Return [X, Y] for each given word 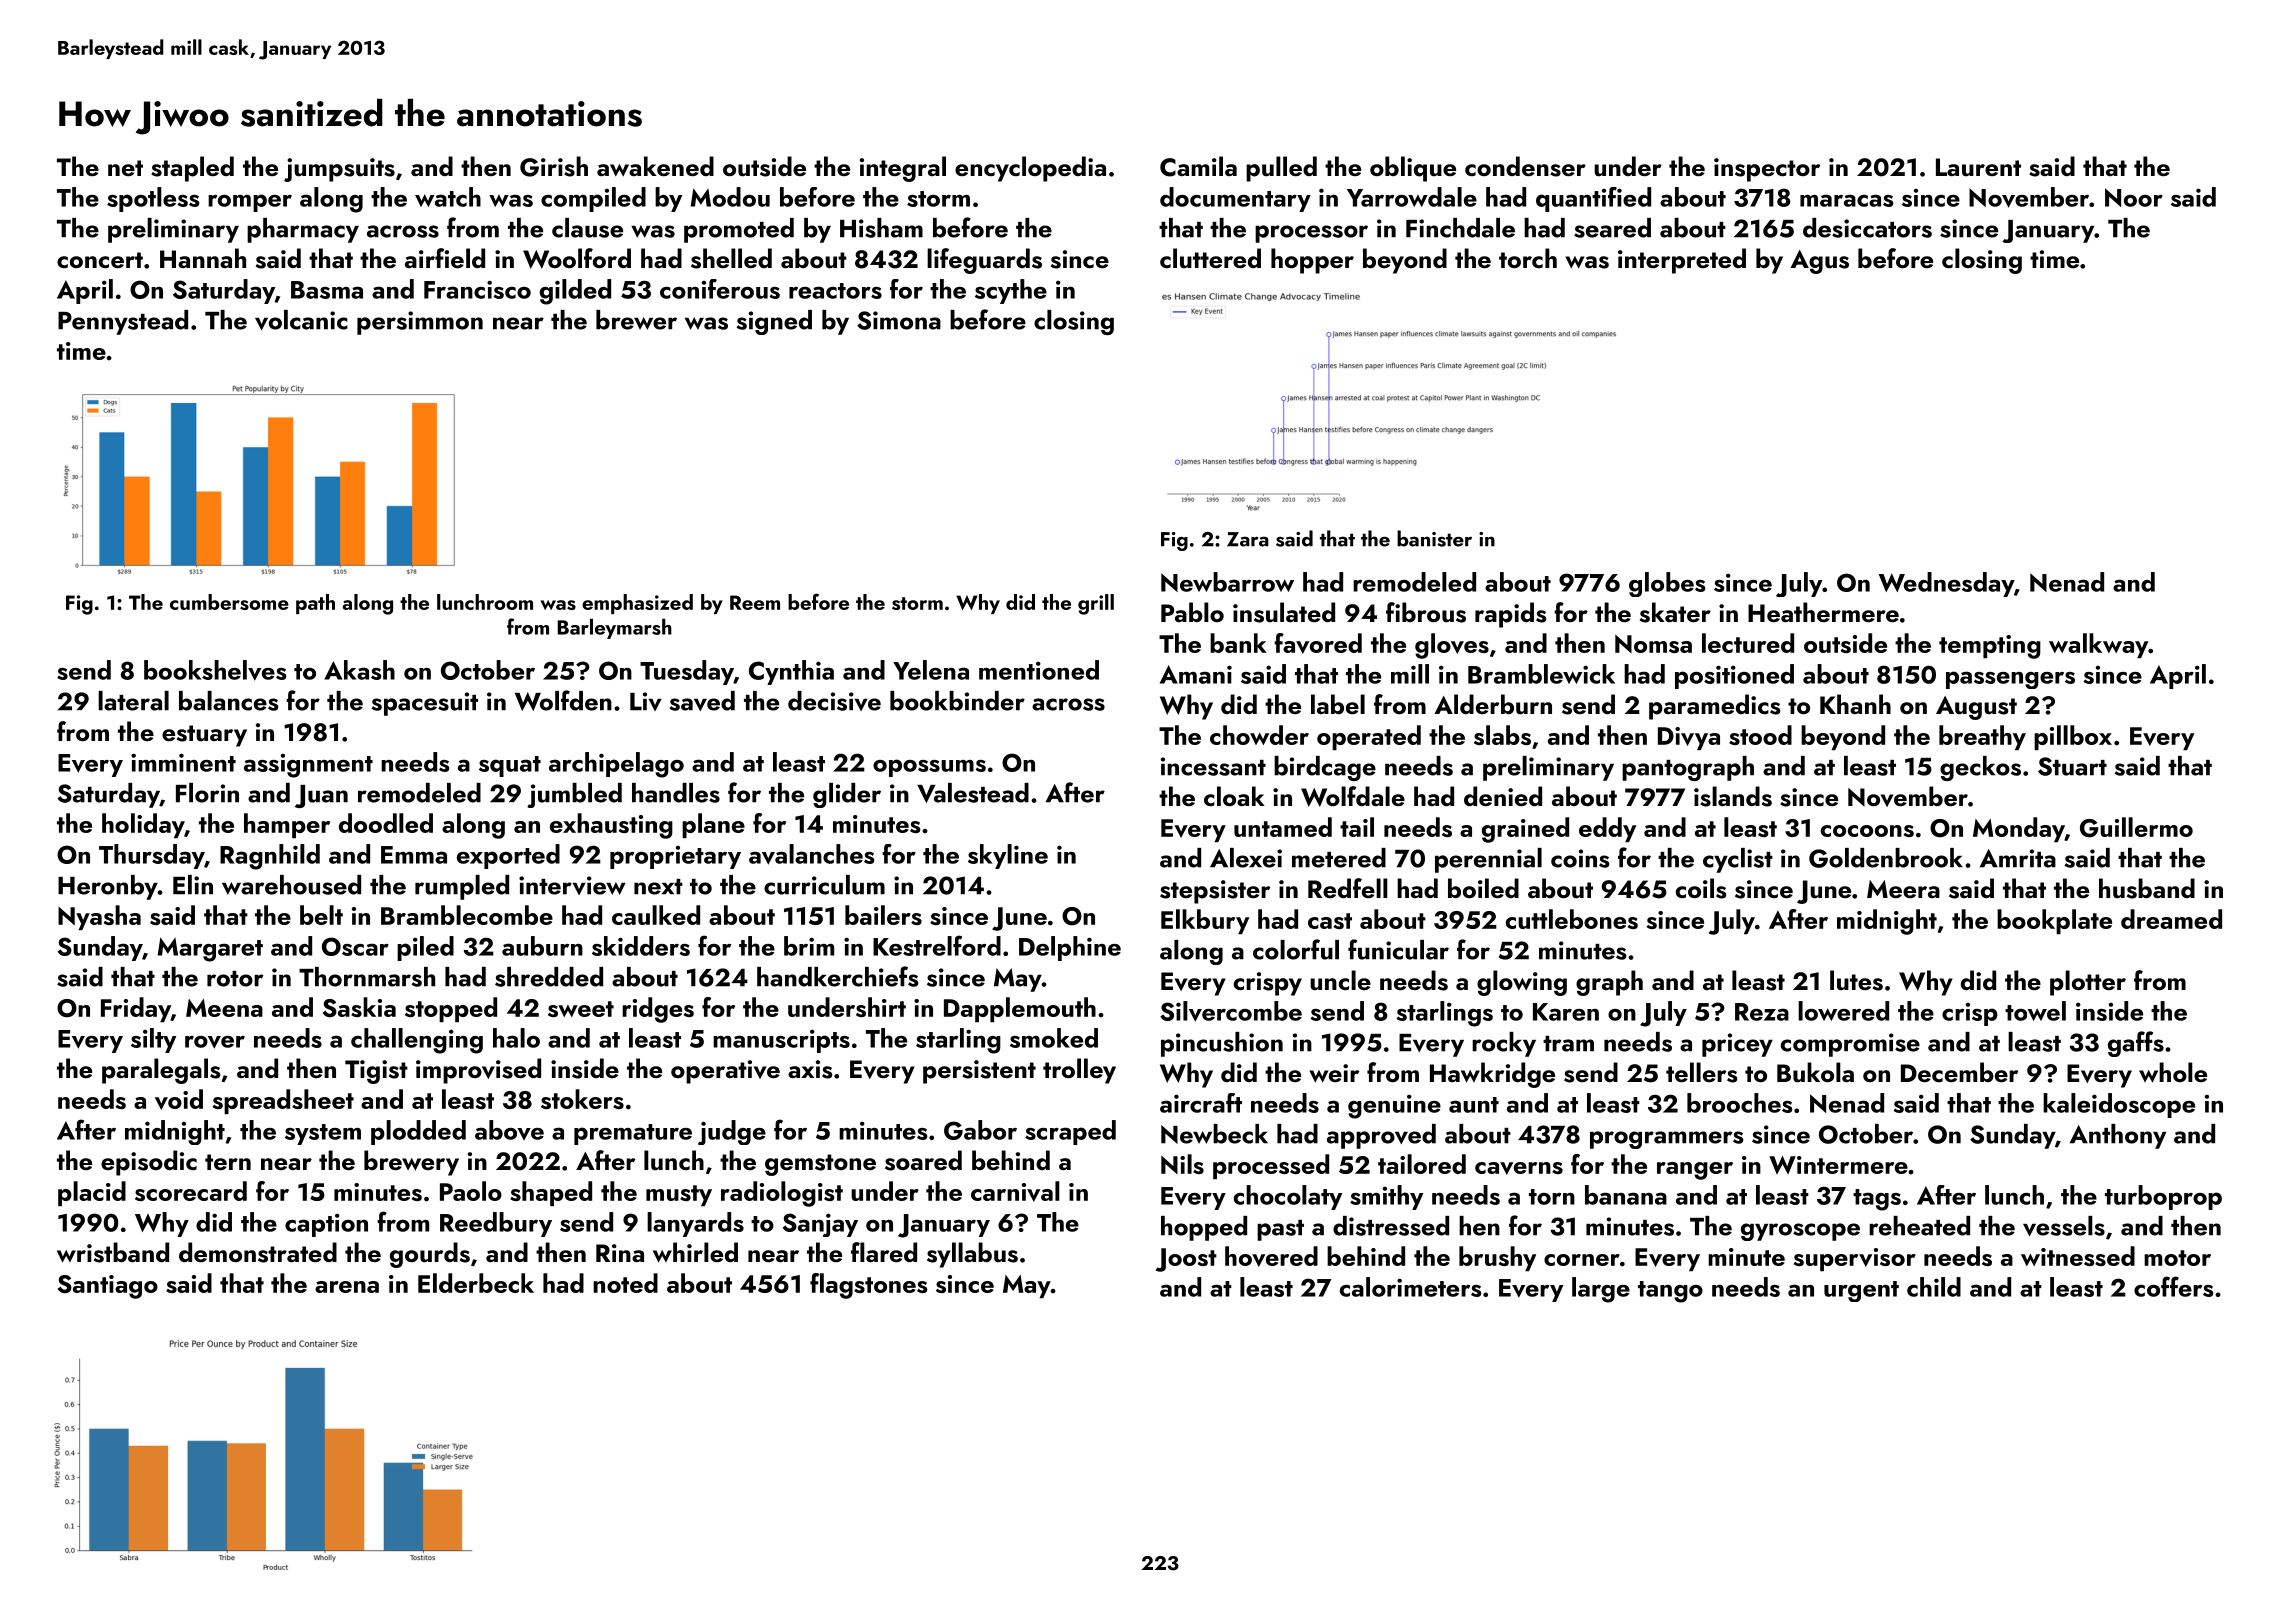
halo [516, 1038]
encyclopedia [1030, 169]
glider [847, 795]
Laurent [1978, 167]
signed [774, 322]
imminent [183, 762]
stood [1760, 735]
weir [1334, 1073]
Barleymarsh [614, 628]
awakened [655, 166]
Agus [1819, 262]
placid [92, 1193]
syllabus [972, 1255]
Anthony [2118, 1136]
